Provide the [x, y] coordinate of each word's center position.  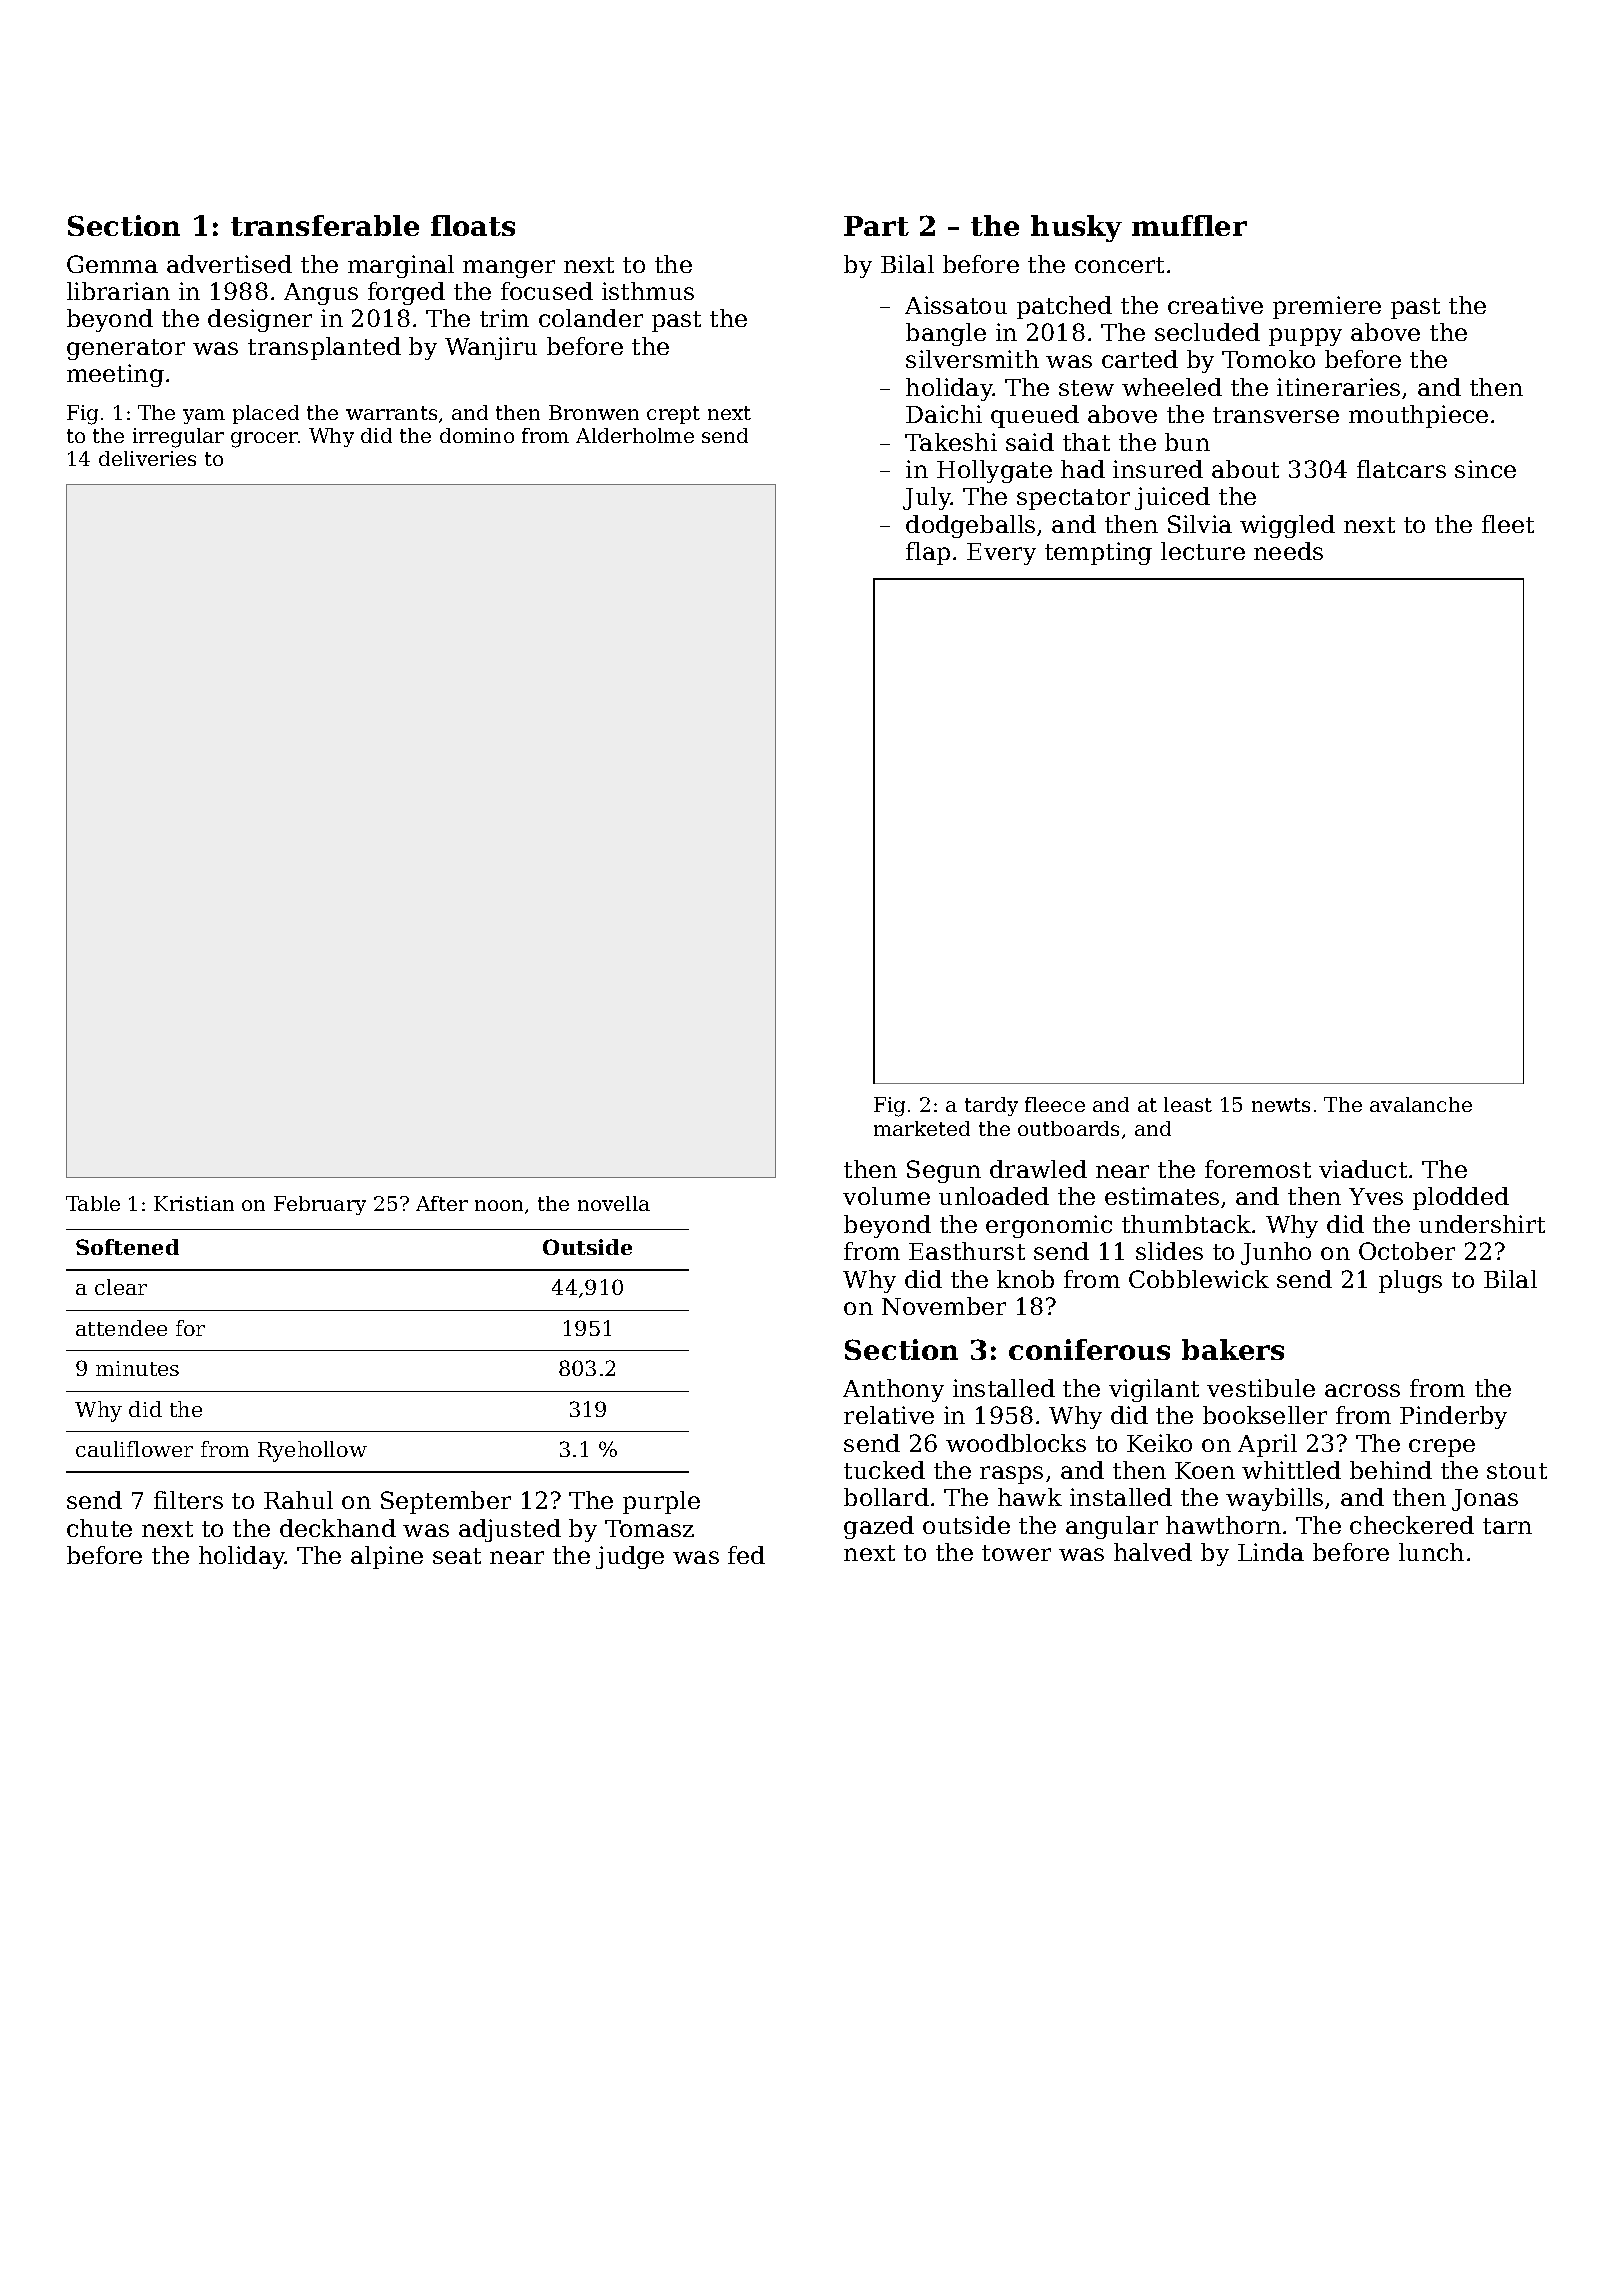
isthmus [648, 291]
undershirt [1482, 1224]
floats [473, 225]
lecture [1203, 551]
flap [928, 553]
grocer [264, 440]
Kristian [194, 1203]
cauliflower [134, 1449]
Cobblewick [1199, 1279]
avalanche [1421, 1104]
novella [614, 1203]
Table [93, 1203]
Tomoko [1268, 359]
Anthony [893, 1390]
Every [1001, 554]
